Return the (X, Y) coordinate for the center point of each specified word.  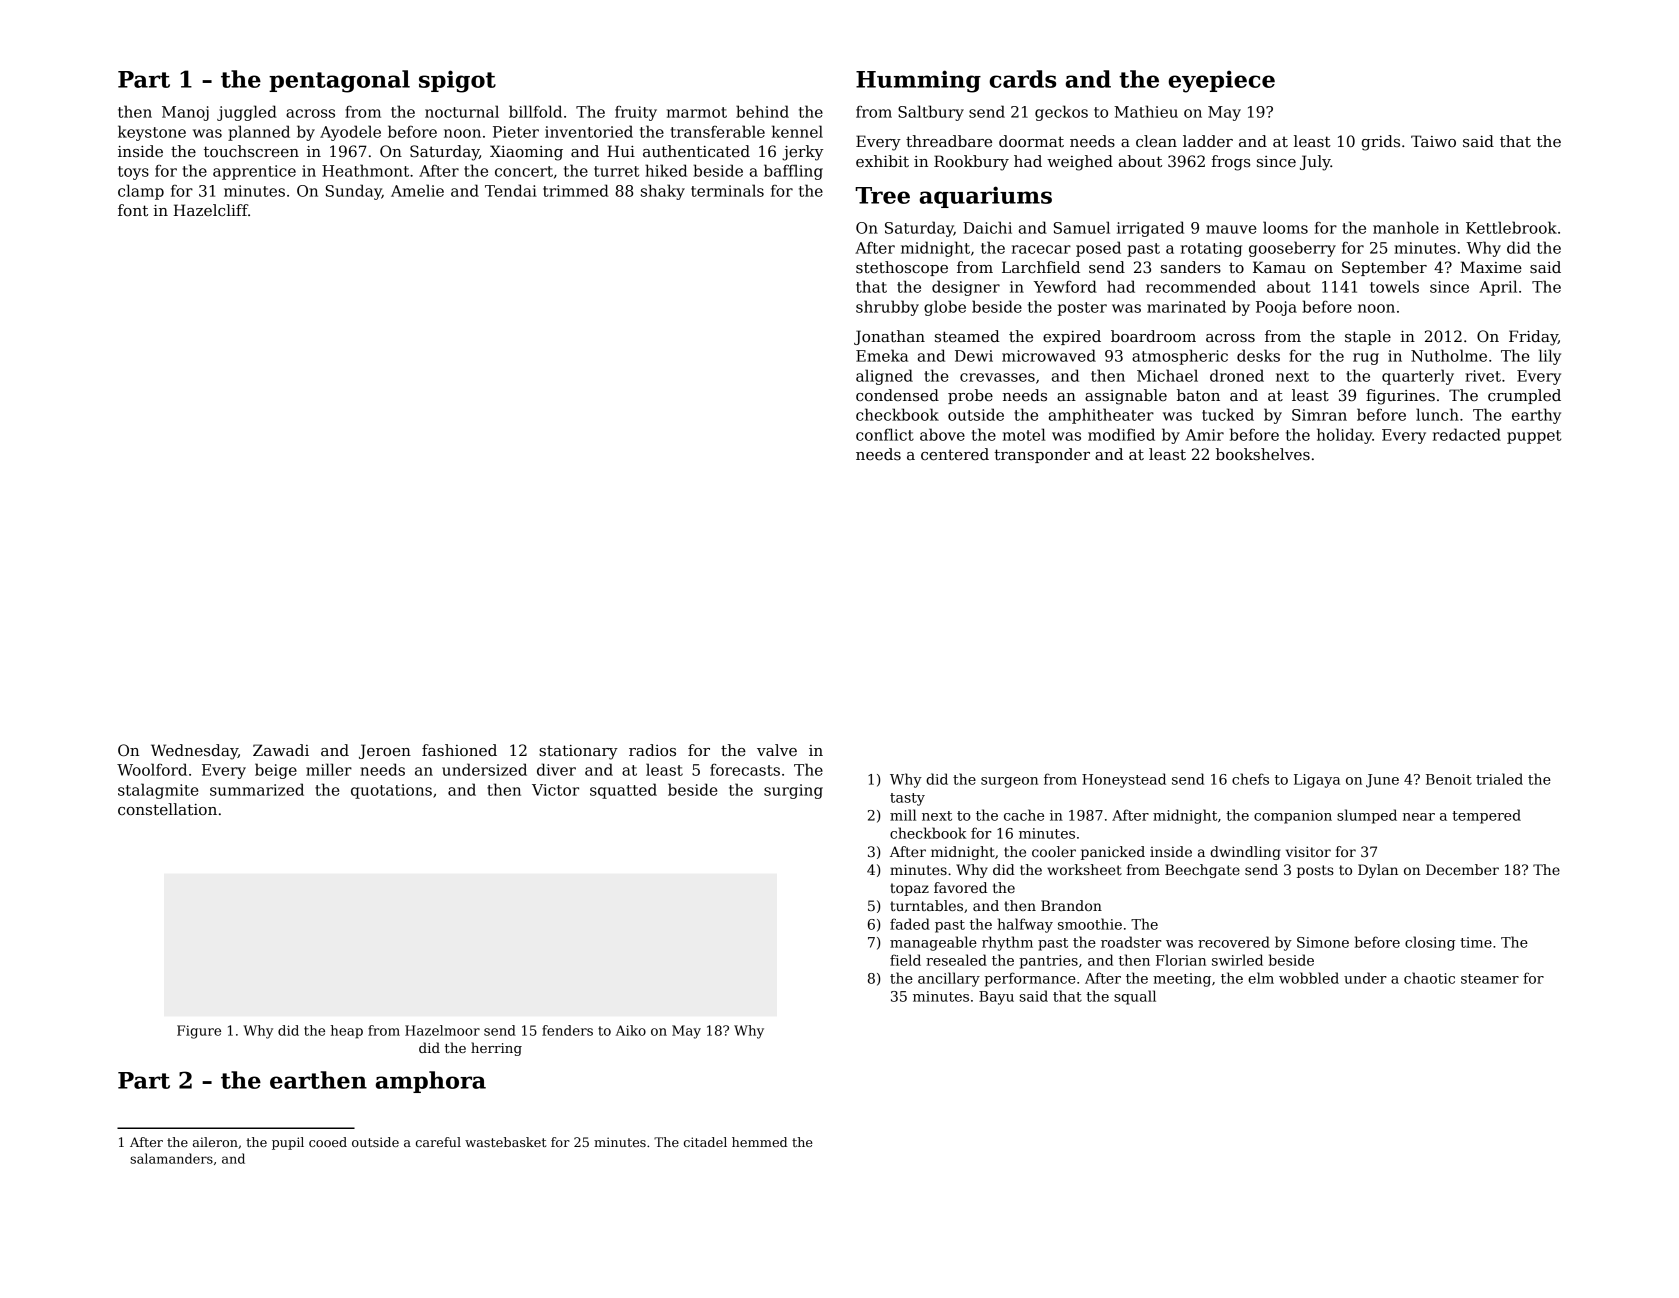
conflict (885, 434)
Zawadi (281, 750)
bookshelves (1263, 454)
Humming (918, 81)
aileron (215, 1142)
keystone (152, 133)
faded (910, 924)
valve (777, 750)
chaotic (1429, 978)
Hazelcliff (211, 210)
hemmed (759, 1142)
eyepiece (1221, 81)
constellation (167, 809)
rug (1366, 359)
